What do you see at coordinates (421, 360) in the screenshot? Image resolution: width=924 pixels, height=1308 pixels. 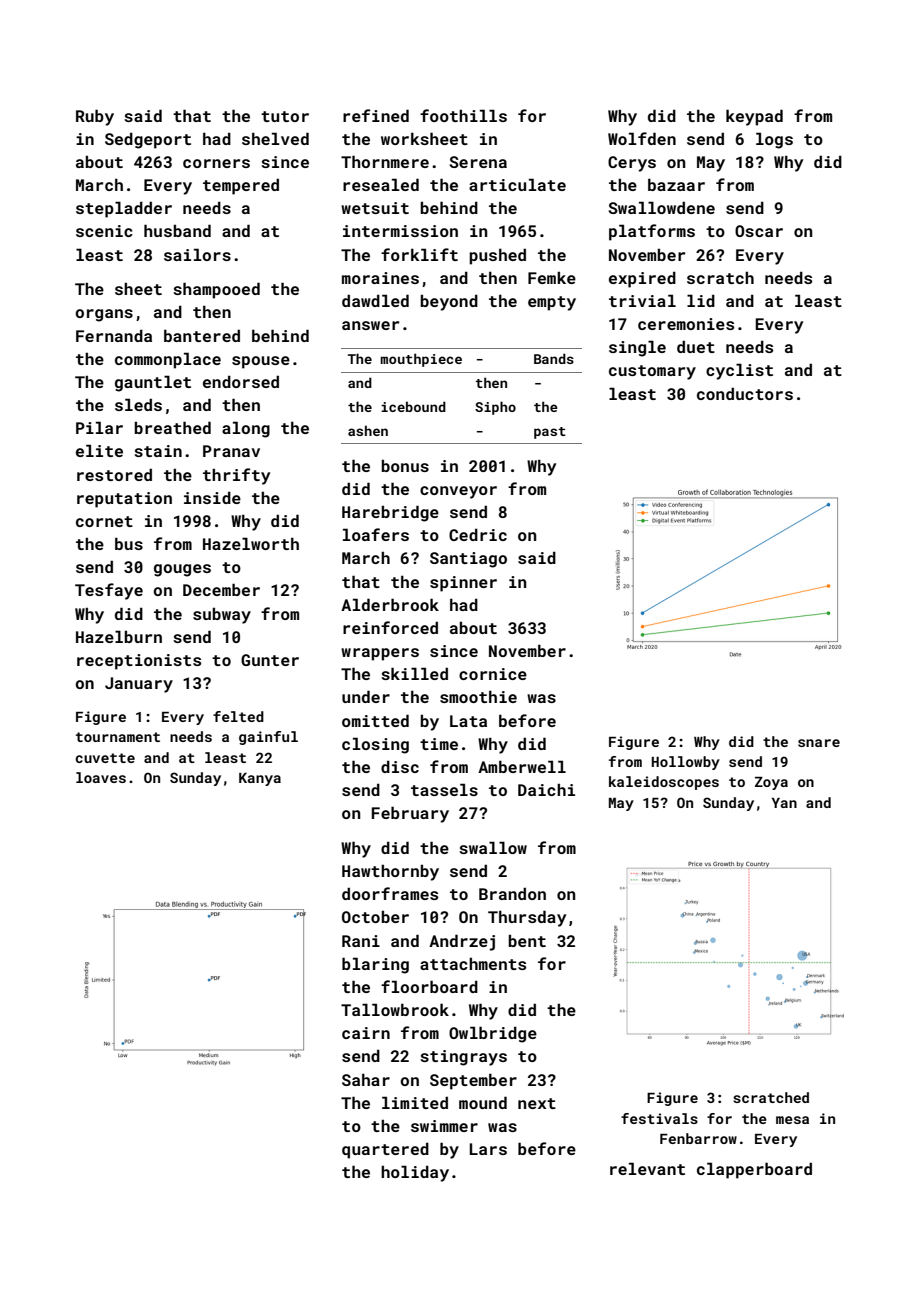 I see `mouthpiece` at bounding box center [421, 360].
